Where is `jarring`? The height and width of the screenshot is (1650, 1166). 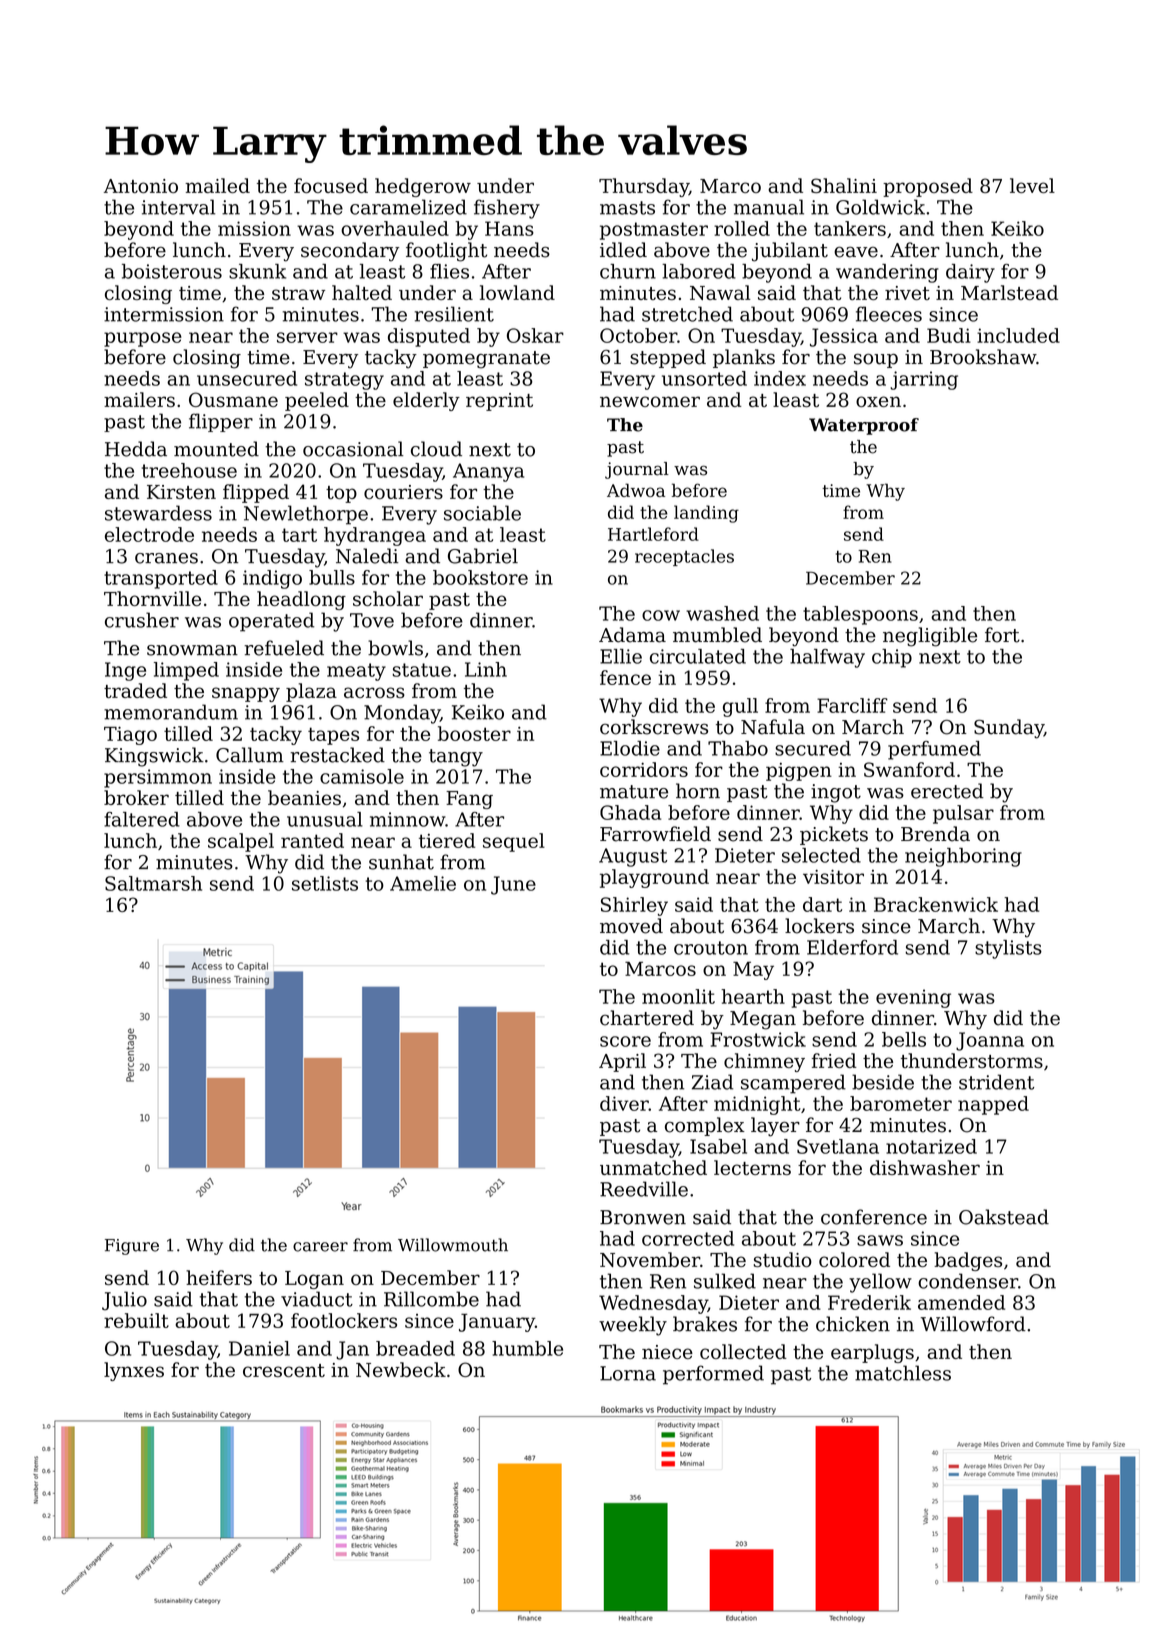 jarring is located at coordinates (924, 380).
